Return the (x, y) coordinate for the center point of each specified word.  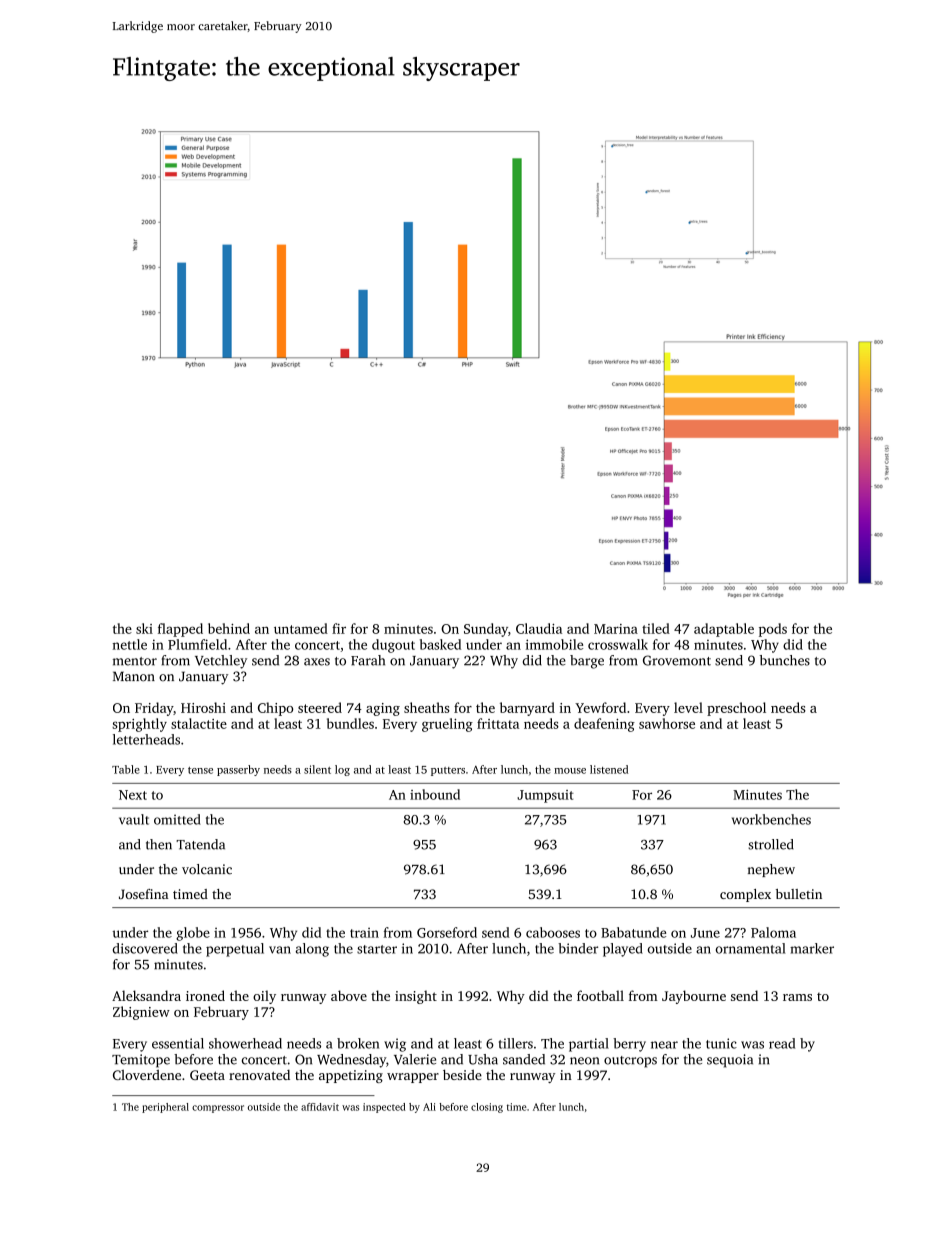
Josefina (143, 894)
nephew (771, 870)
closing (487, 1108)
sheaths (427, 707)
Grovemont (677, 660)
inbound (435, 794)
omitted (177, 819)
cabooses (553, 932)
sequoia (730, 1061)
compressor (218, 1109)
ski (144, 628)
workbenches (771, 819)
